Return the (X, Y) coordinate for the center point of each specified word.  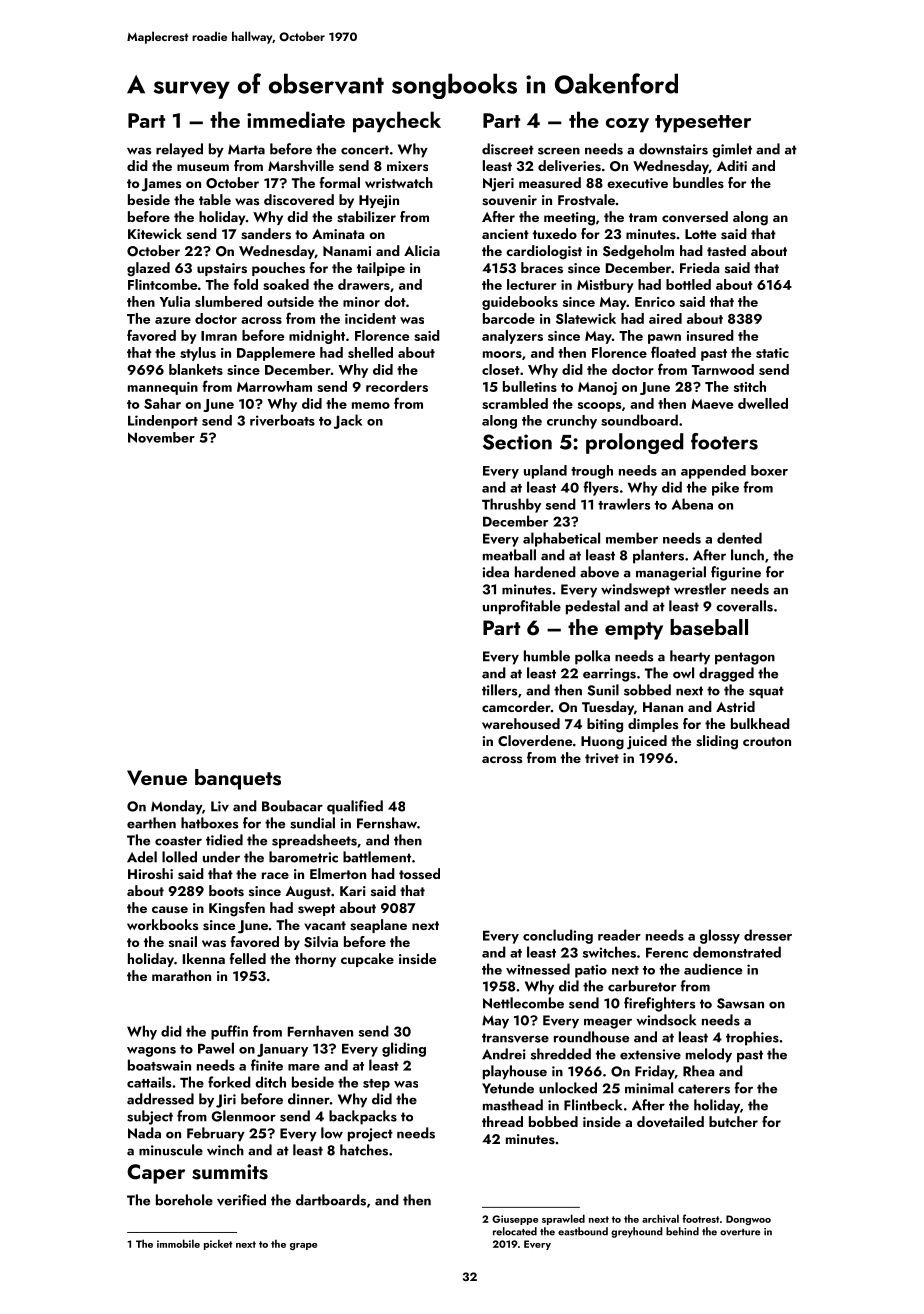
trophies (752, 1038)
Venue (157, 778)
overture (740, 1232)
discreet (508, 149)
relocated (515, 1231)
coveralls (744, 606)
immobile (178, 1243)
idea (495, 572)
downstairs (673, 149)
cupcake (367, 960)
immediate (296, 119)
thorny (315, 960)
